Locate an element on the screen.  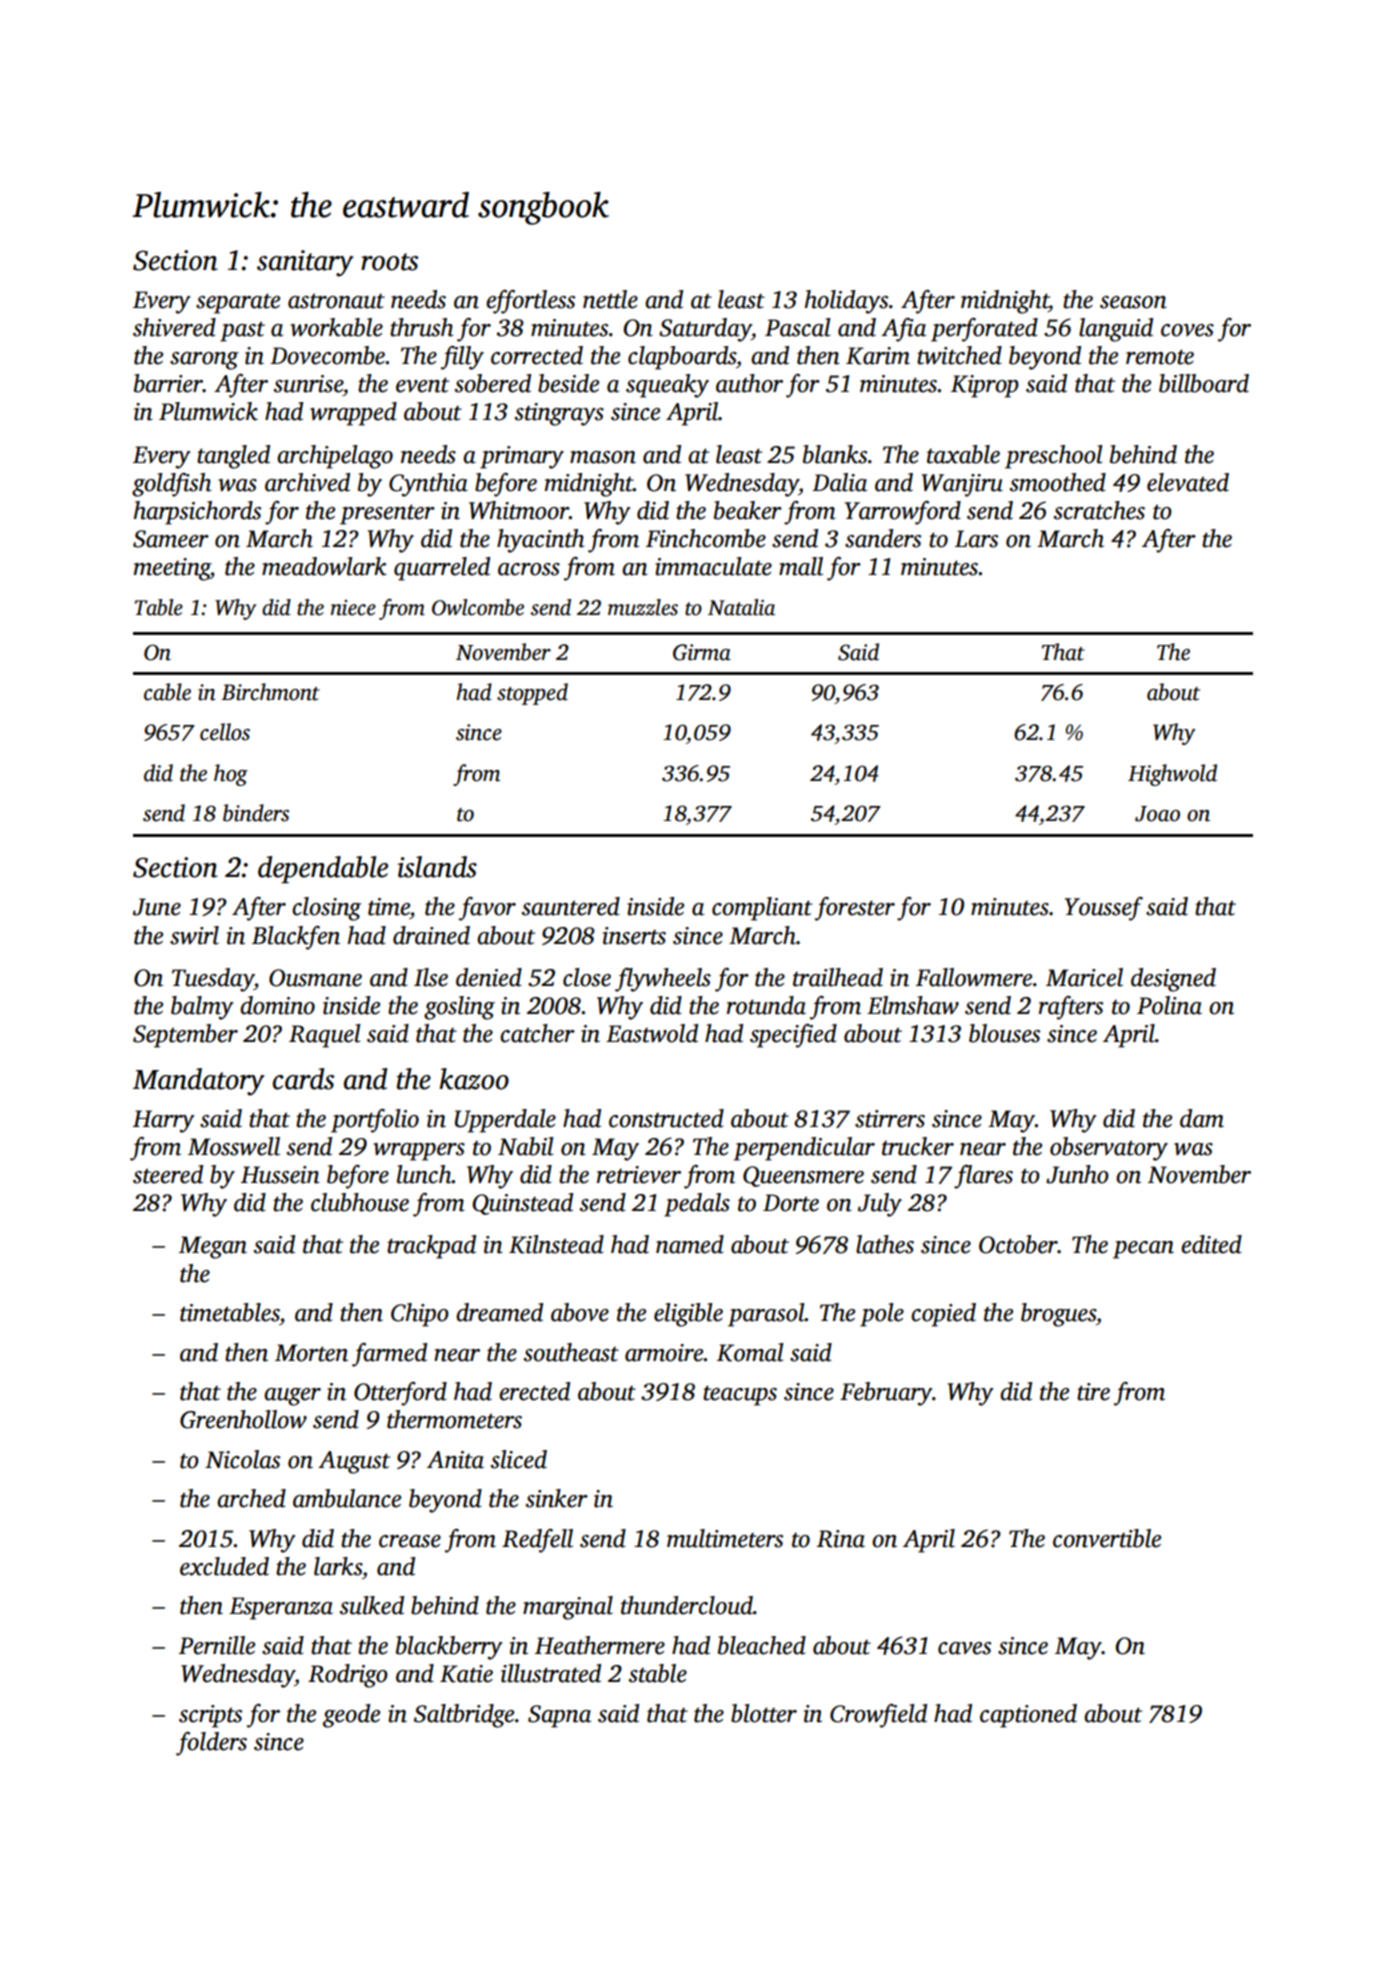
Megan is located at coordinates (213, 1247).
